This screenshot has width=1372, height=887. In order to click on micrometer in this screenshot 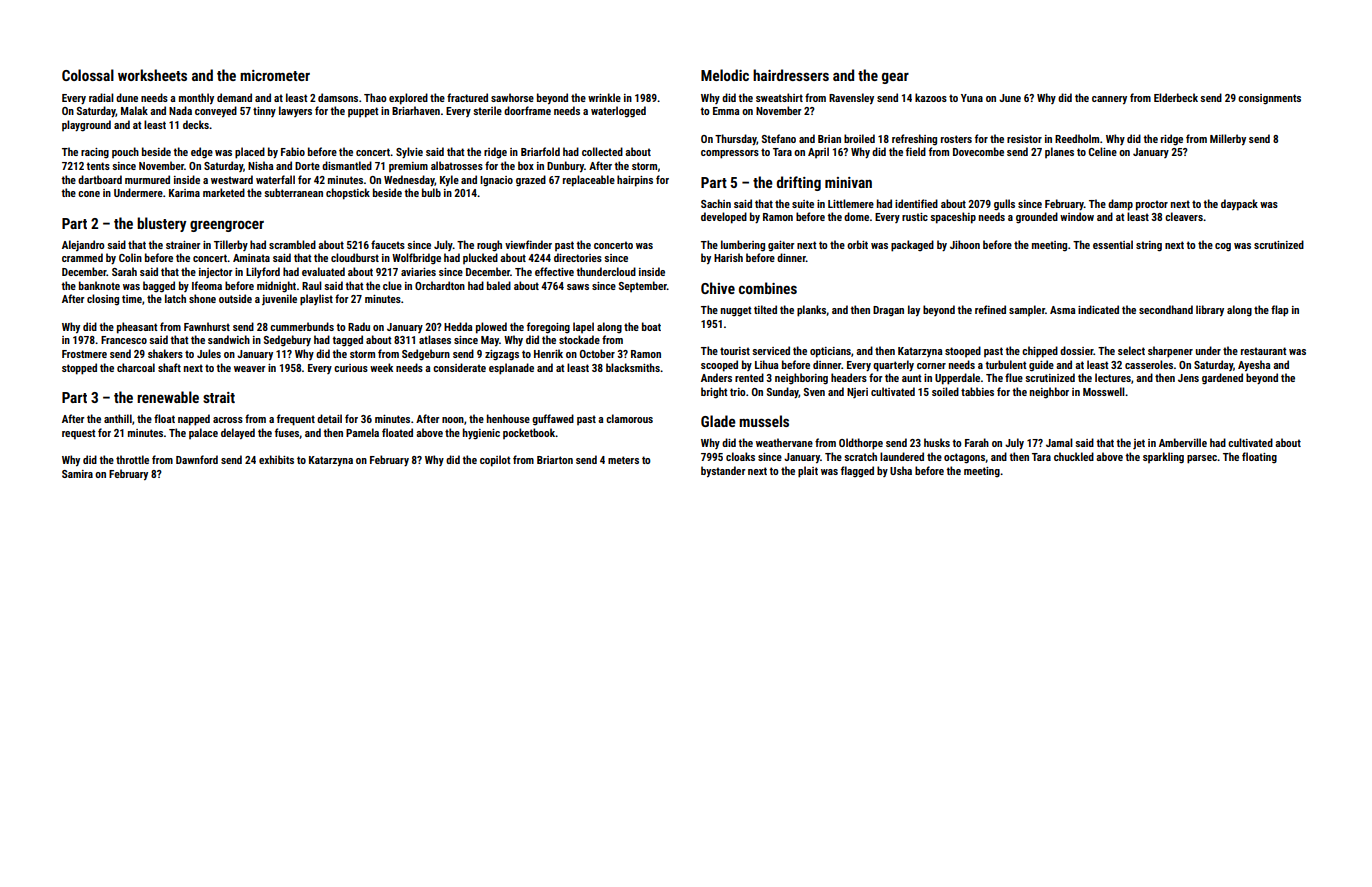, I will do `click(275, 75)`.
